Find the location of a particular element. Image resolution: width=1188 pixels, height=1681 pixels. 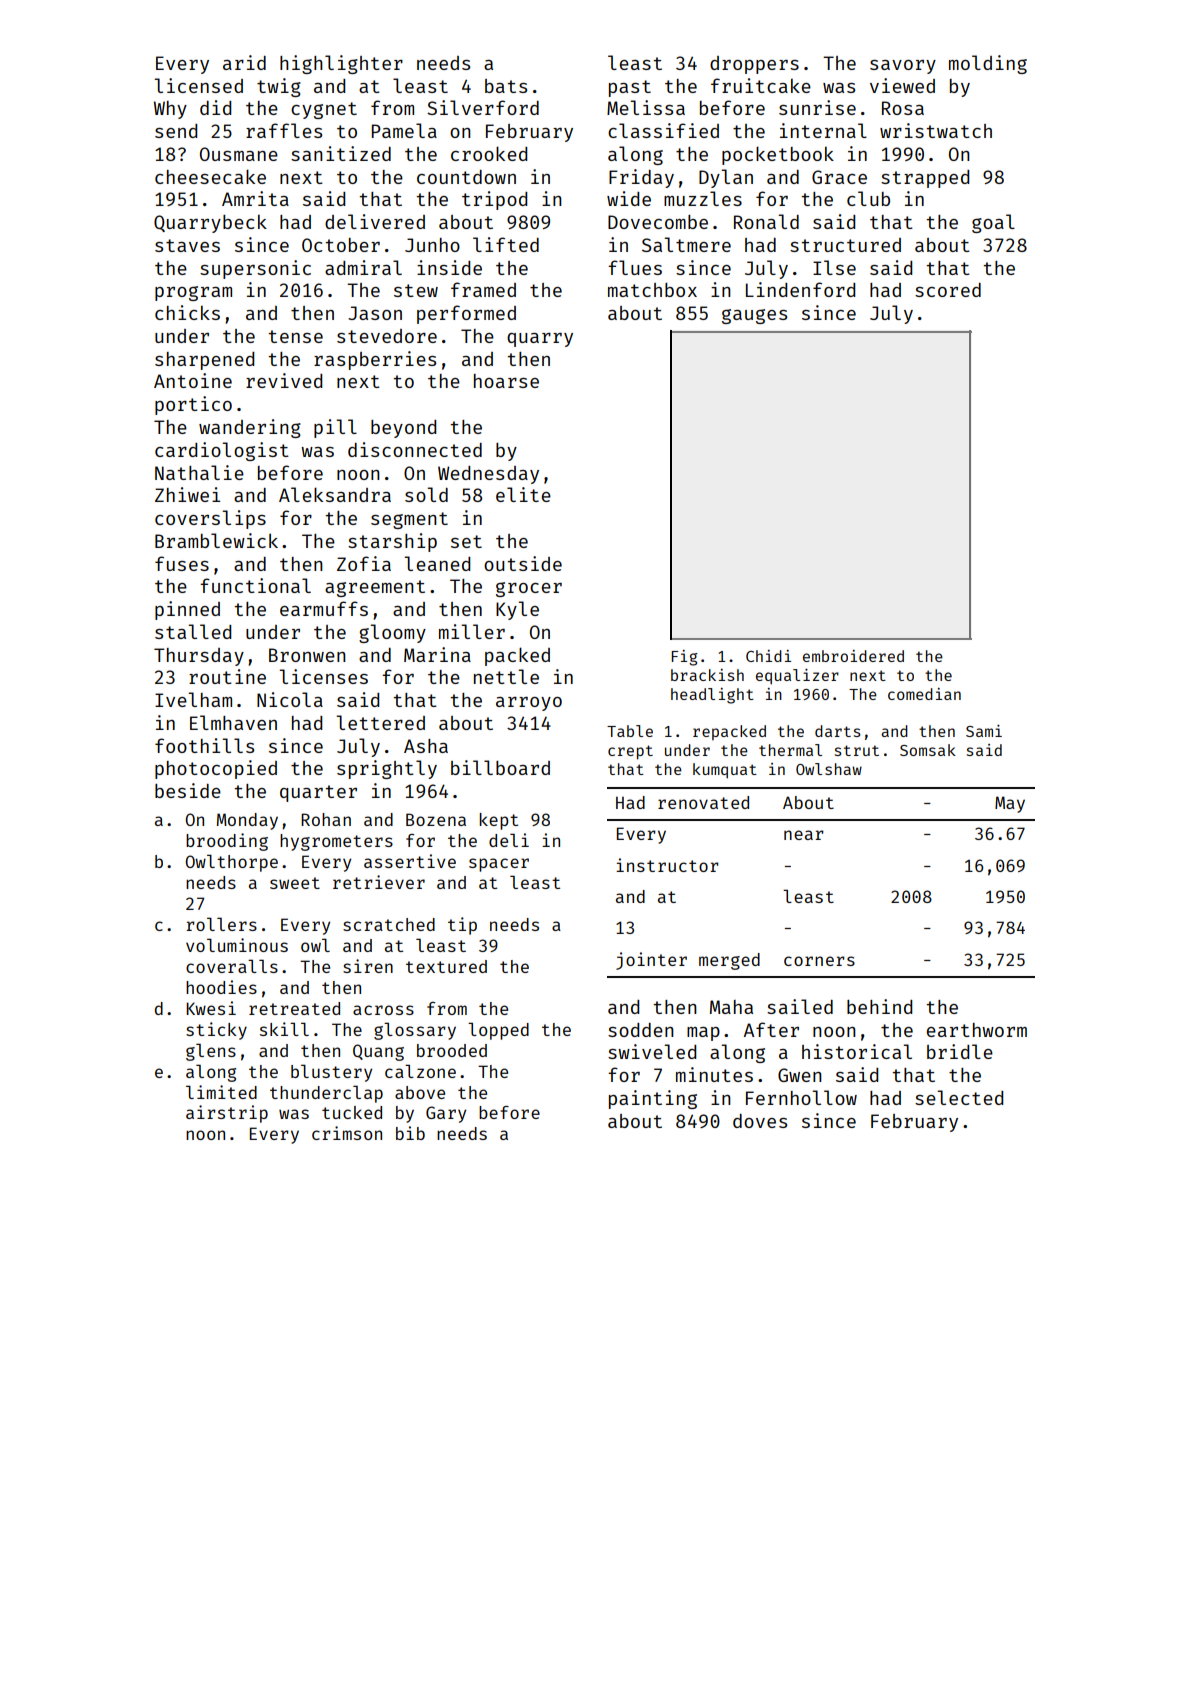

tripod is located at coordinates (494, 200).
